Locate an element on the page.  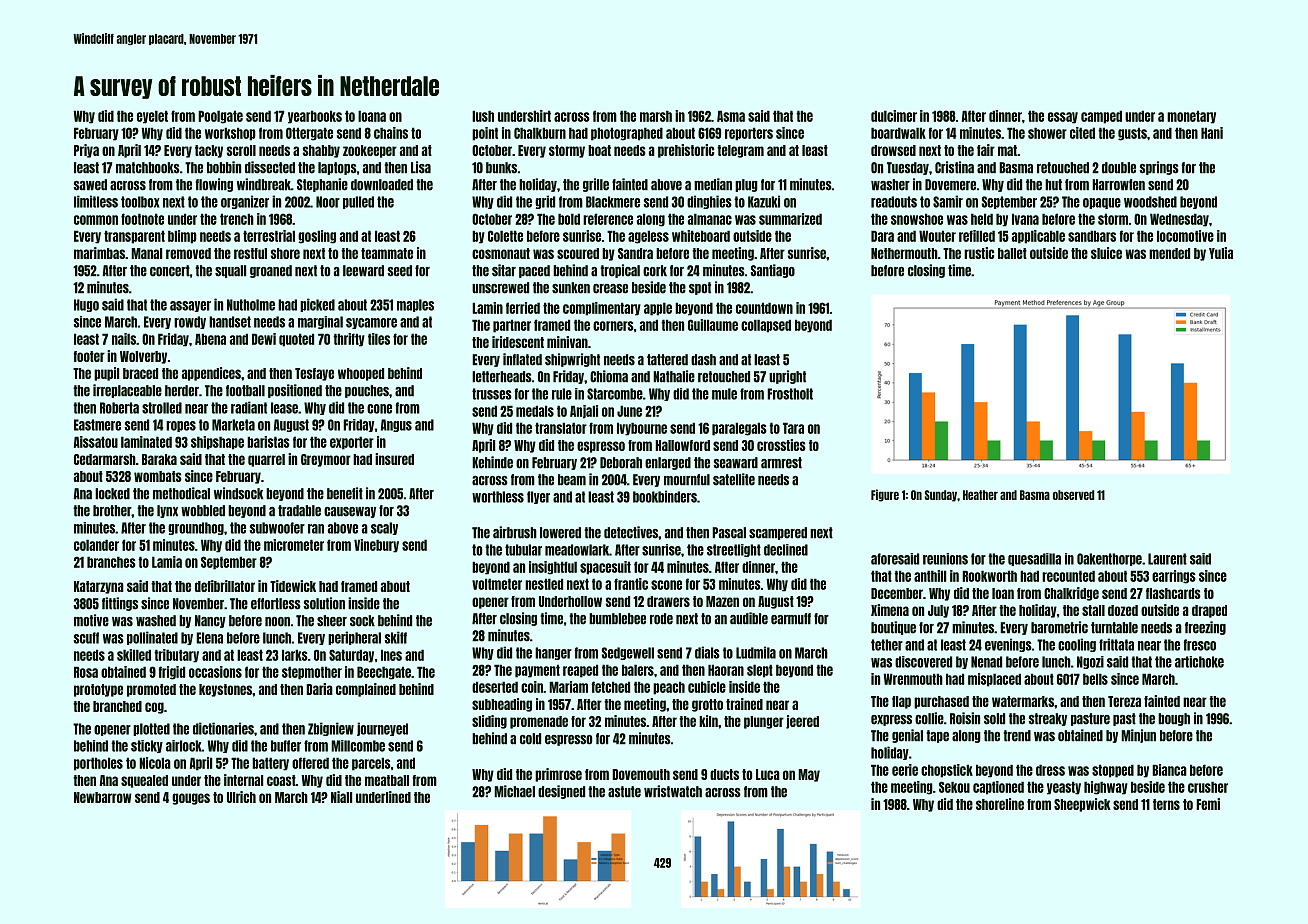
limitless is located at coordinates (96, 201).
